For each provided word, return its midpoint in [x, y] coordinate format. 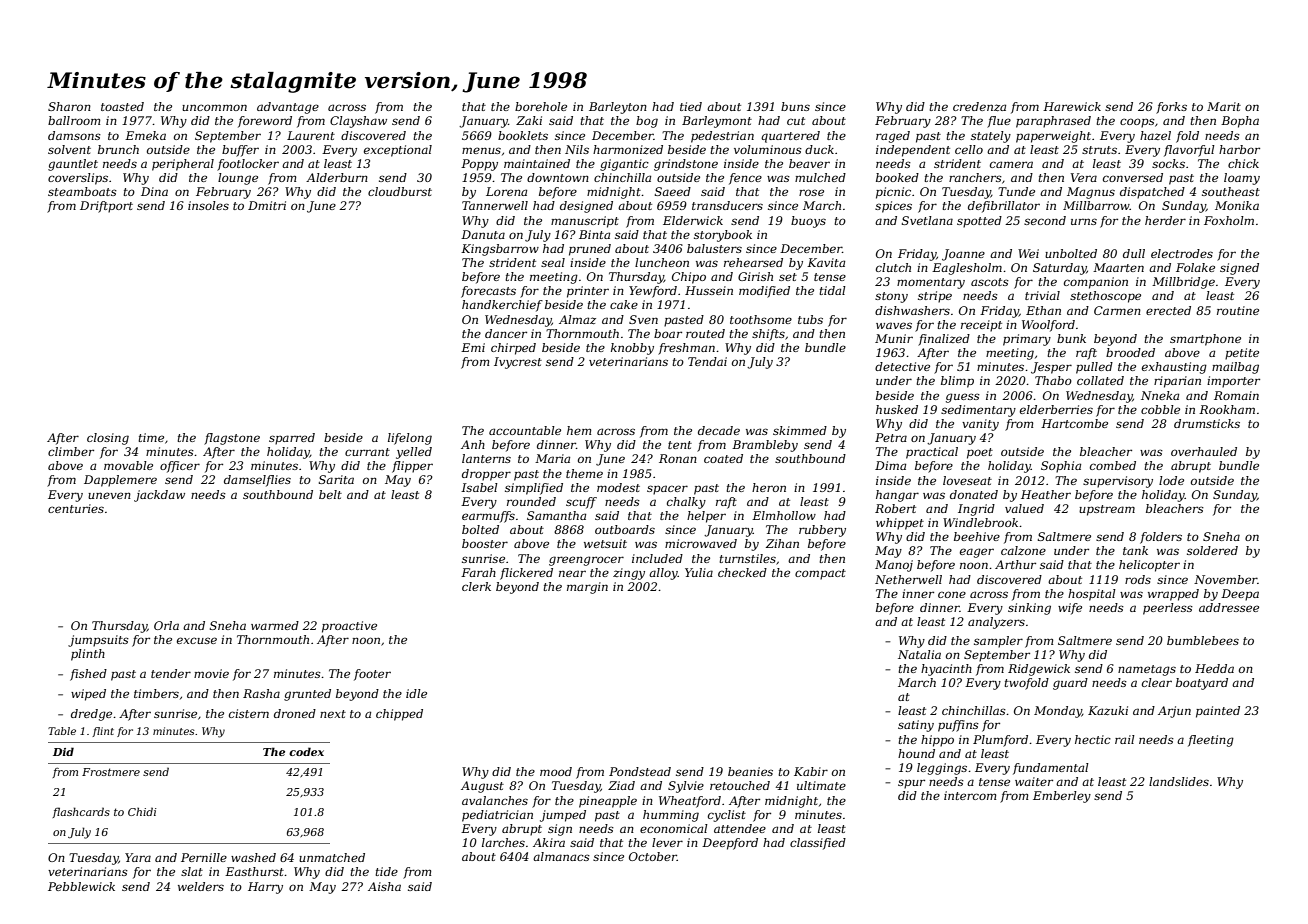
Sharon [69, 106]
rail [1125, 739]
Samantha [556, 515]
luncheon [662, 262]
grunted [307, 695]
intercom [970, 795]
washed [253, 857]
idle [416, 693]
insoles [208, 205]
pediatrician [497, 816]
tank [1135, 550]
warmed [275, 625]
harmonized [628, 149]
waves [894, 325]
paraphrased [1053, 122]
